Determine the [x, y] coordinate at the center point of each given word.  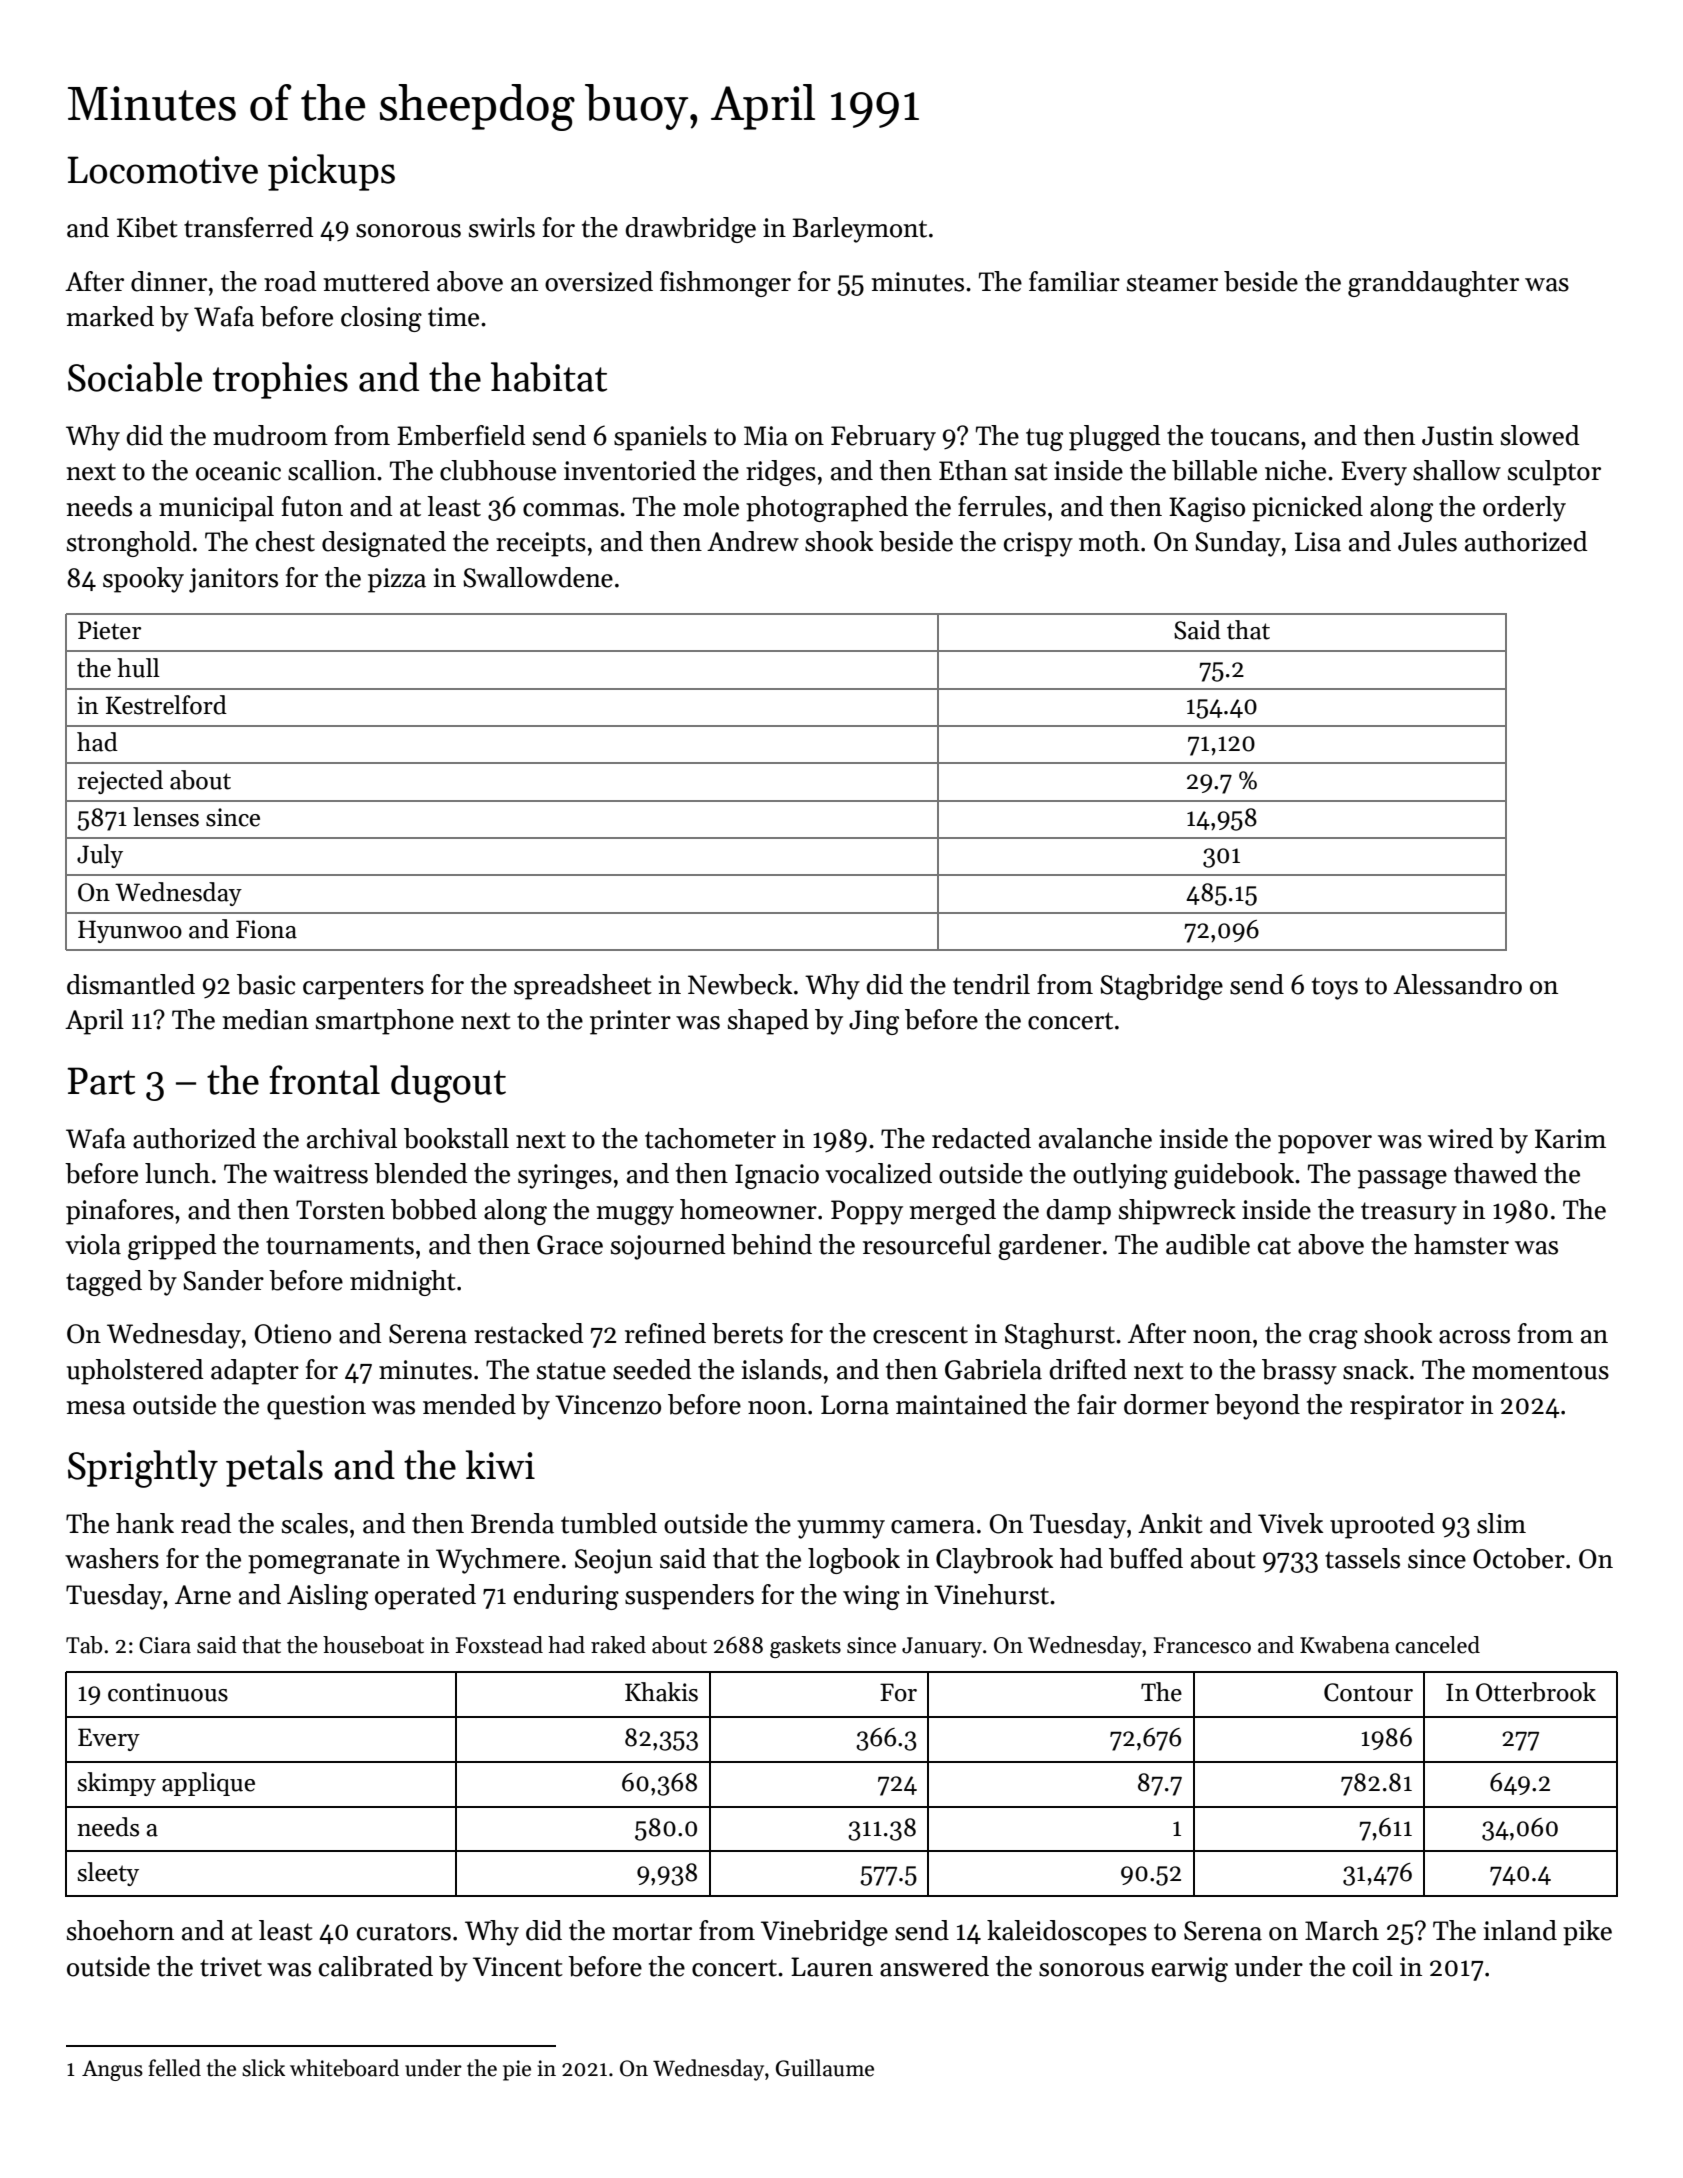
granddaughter [1433, 284]
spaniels [660, 438]
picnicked [1307, 509]
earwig [1190, 1969]
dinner [169, 281]
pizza [397, 580]
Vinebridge [824, 1933]
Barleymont [859, 230]
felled [174, 2068]
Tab [84, 1645]
